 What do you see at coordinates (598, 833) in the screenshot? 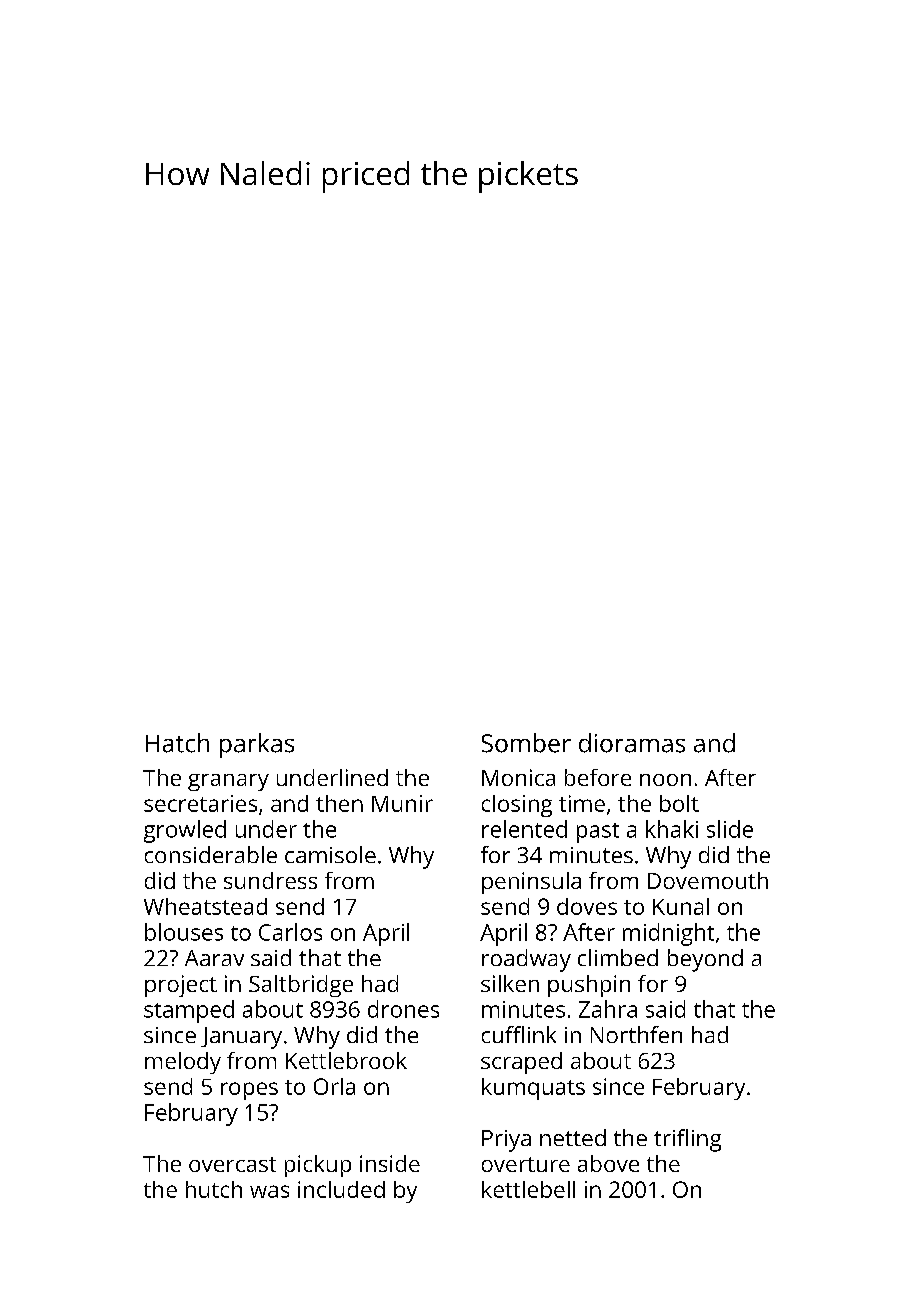
I see `past` at bounding box center [598, 833].
